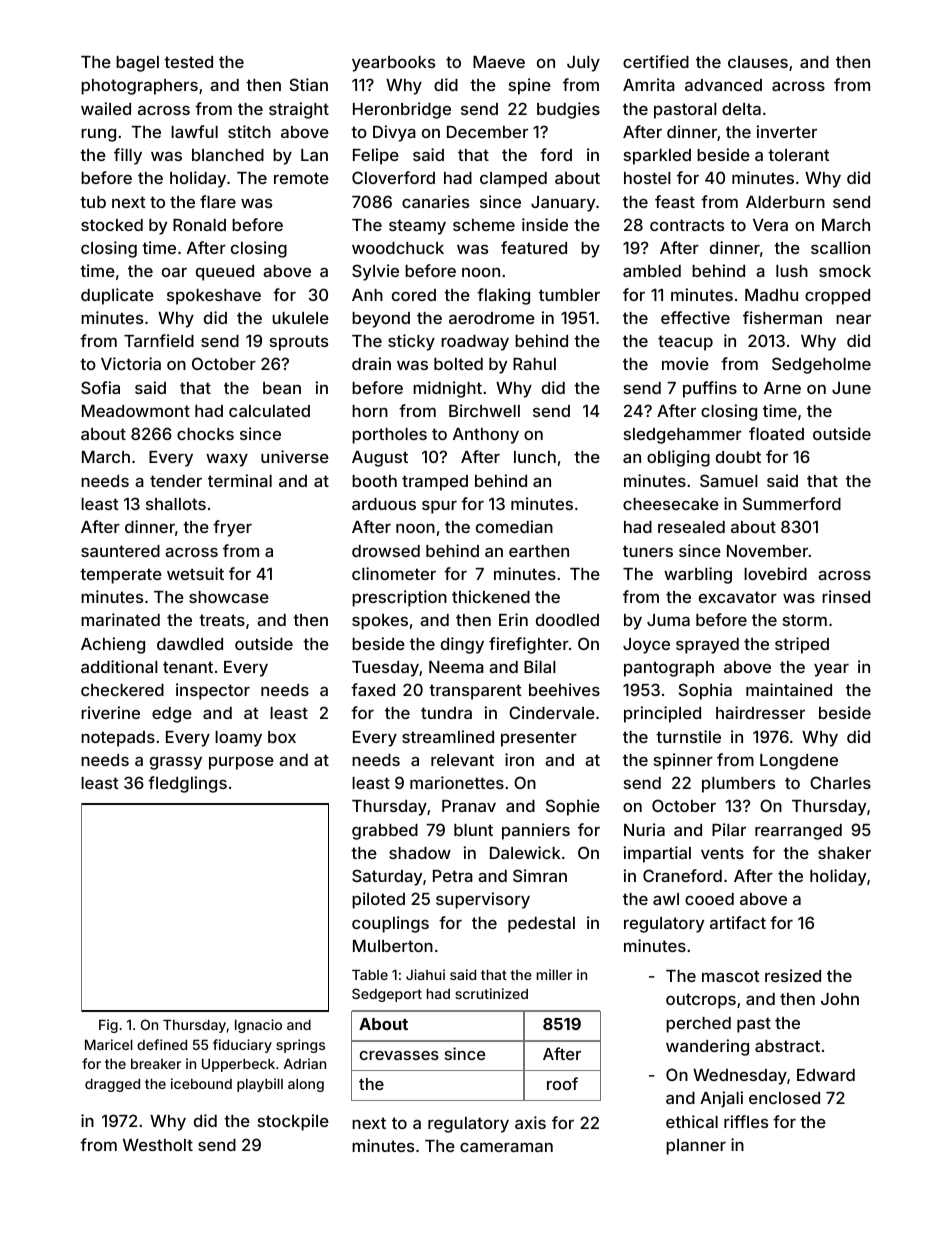 Image resolution: width=952 pixels, height=1233 pixels. I want to click on July, so click(583, 64).
